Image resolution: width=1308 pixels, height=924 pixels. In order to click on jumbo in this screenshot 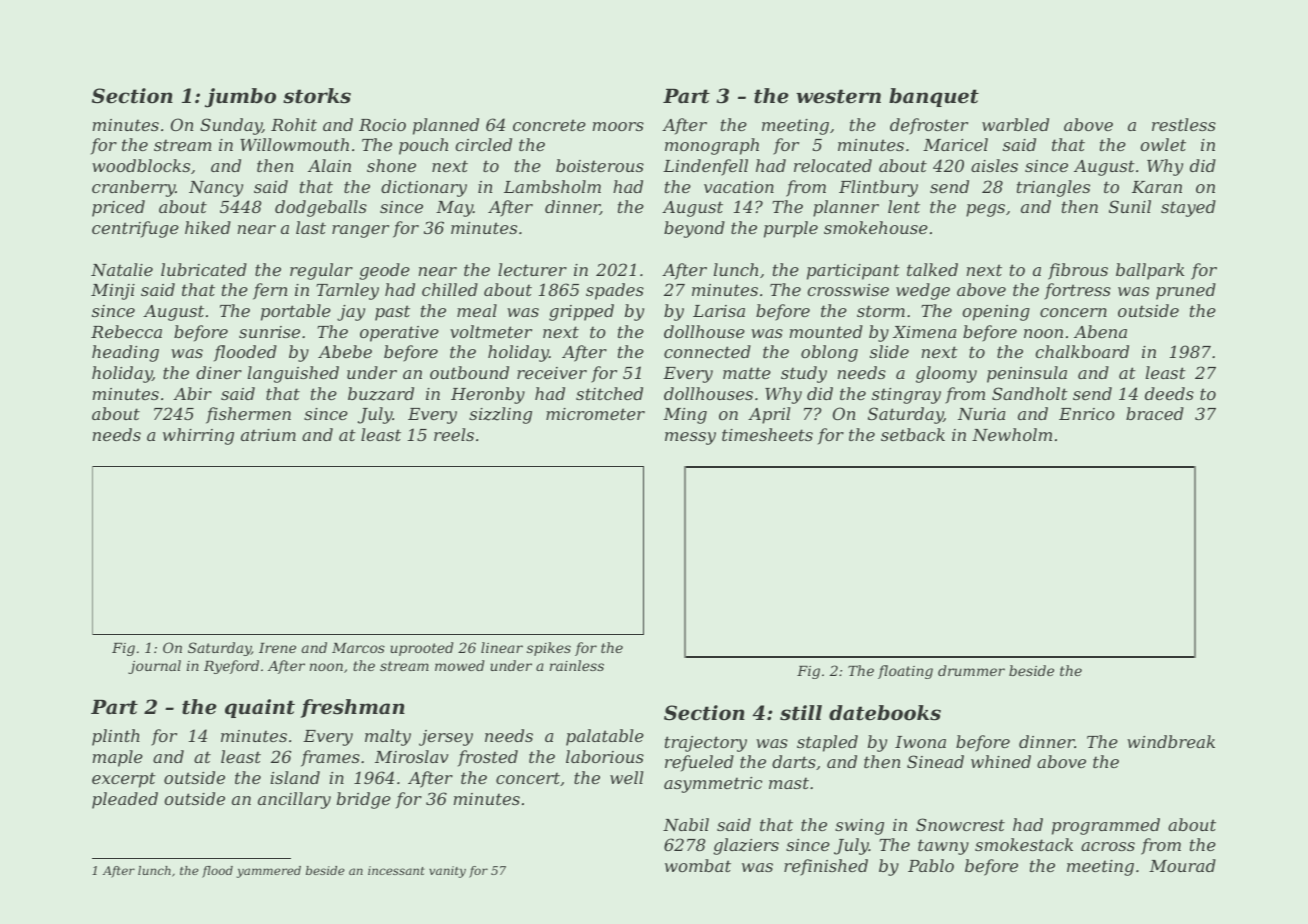, I will do `click(240, 98)`.
